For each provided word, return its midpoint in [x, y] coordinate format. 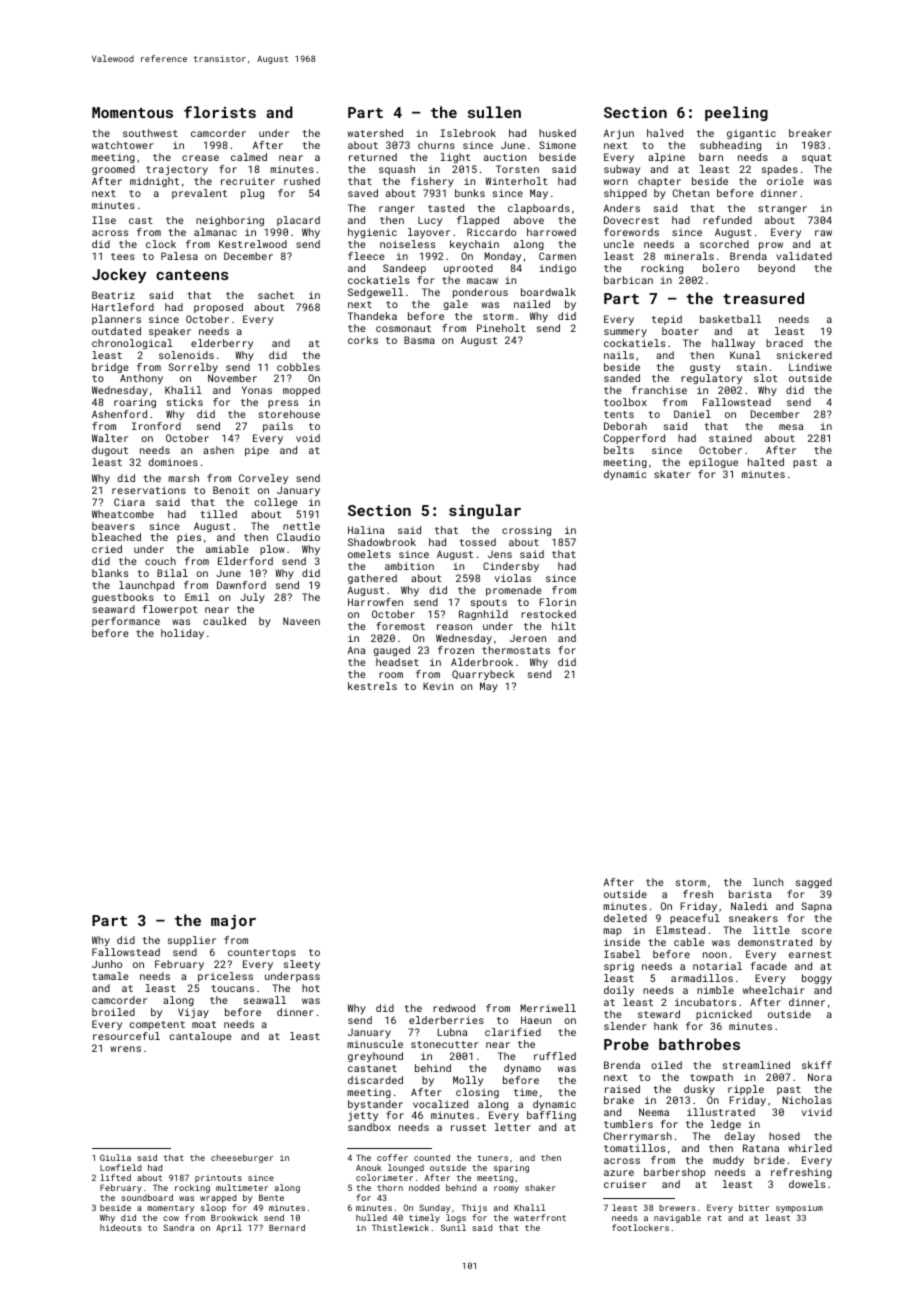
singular [485, 511]
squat [817, 158]
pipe [257, 451]
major [233, 922]
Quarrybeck [483, 675]
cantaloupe [201, 1037]
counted [432, 1157]
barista [750, 894]
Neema [654, 1112]
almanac [215, 232]
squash [397, 170]
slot [766, 378]
